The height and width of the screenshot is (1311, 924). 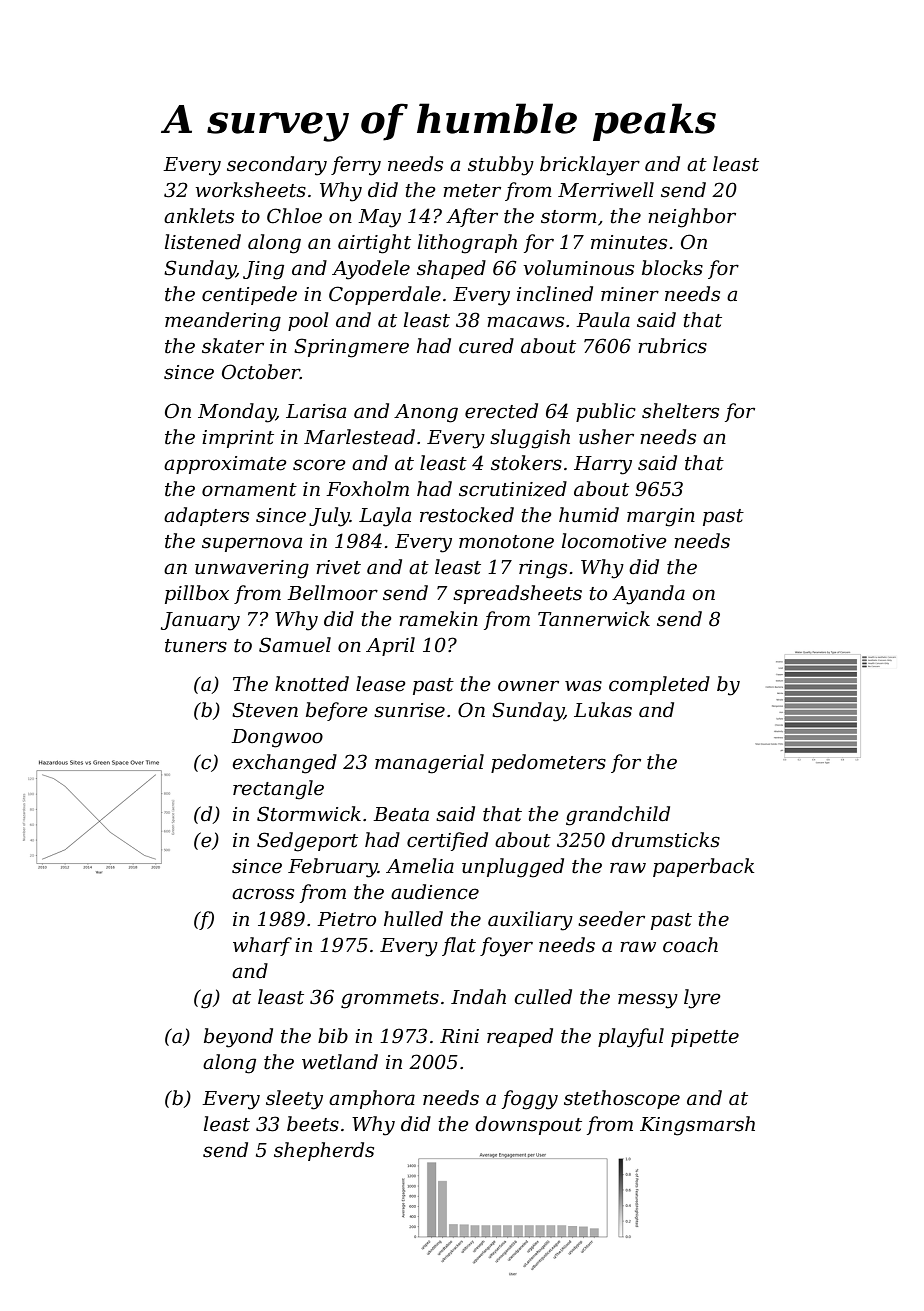 I want to click on wharf, so click(x=262, y=946).
